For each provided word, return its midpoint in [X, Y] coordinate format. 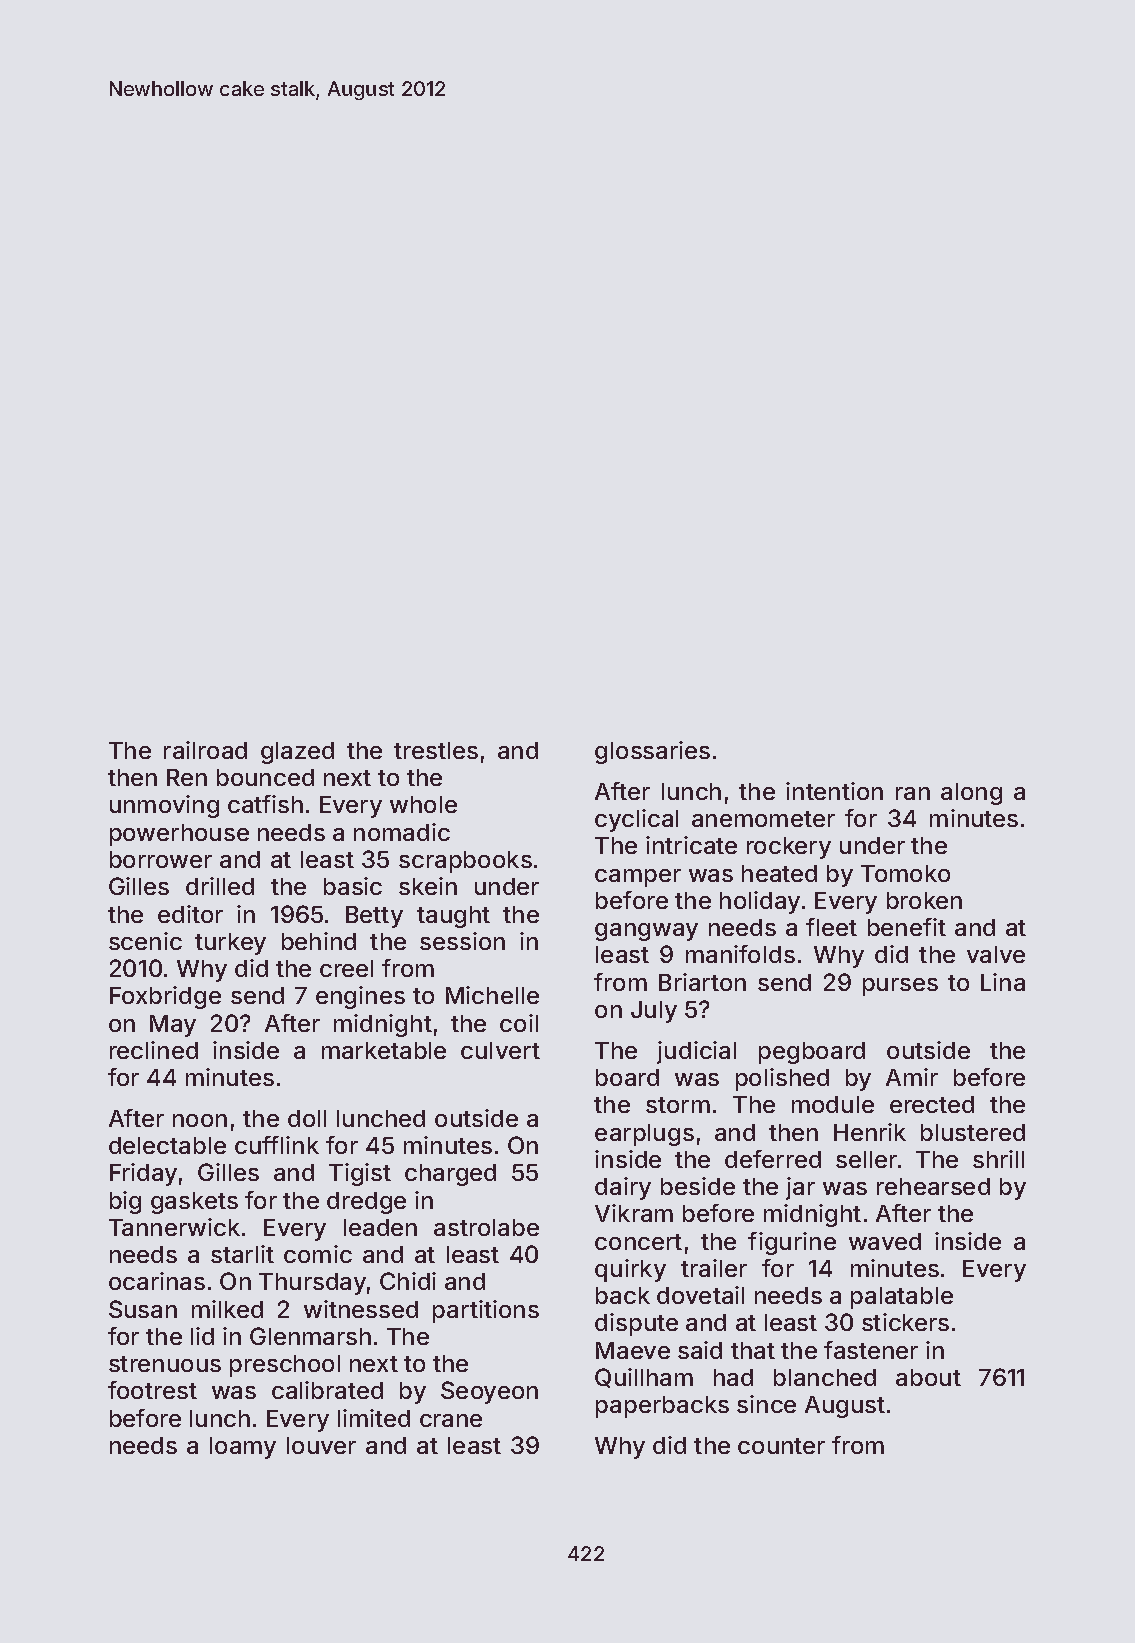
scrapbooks [465, 862]
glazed [297, 753]
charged [450, 1175]
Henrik [870, 1132]
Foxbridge [165, 997]
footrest [152, 1390]
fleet [831, 927]
